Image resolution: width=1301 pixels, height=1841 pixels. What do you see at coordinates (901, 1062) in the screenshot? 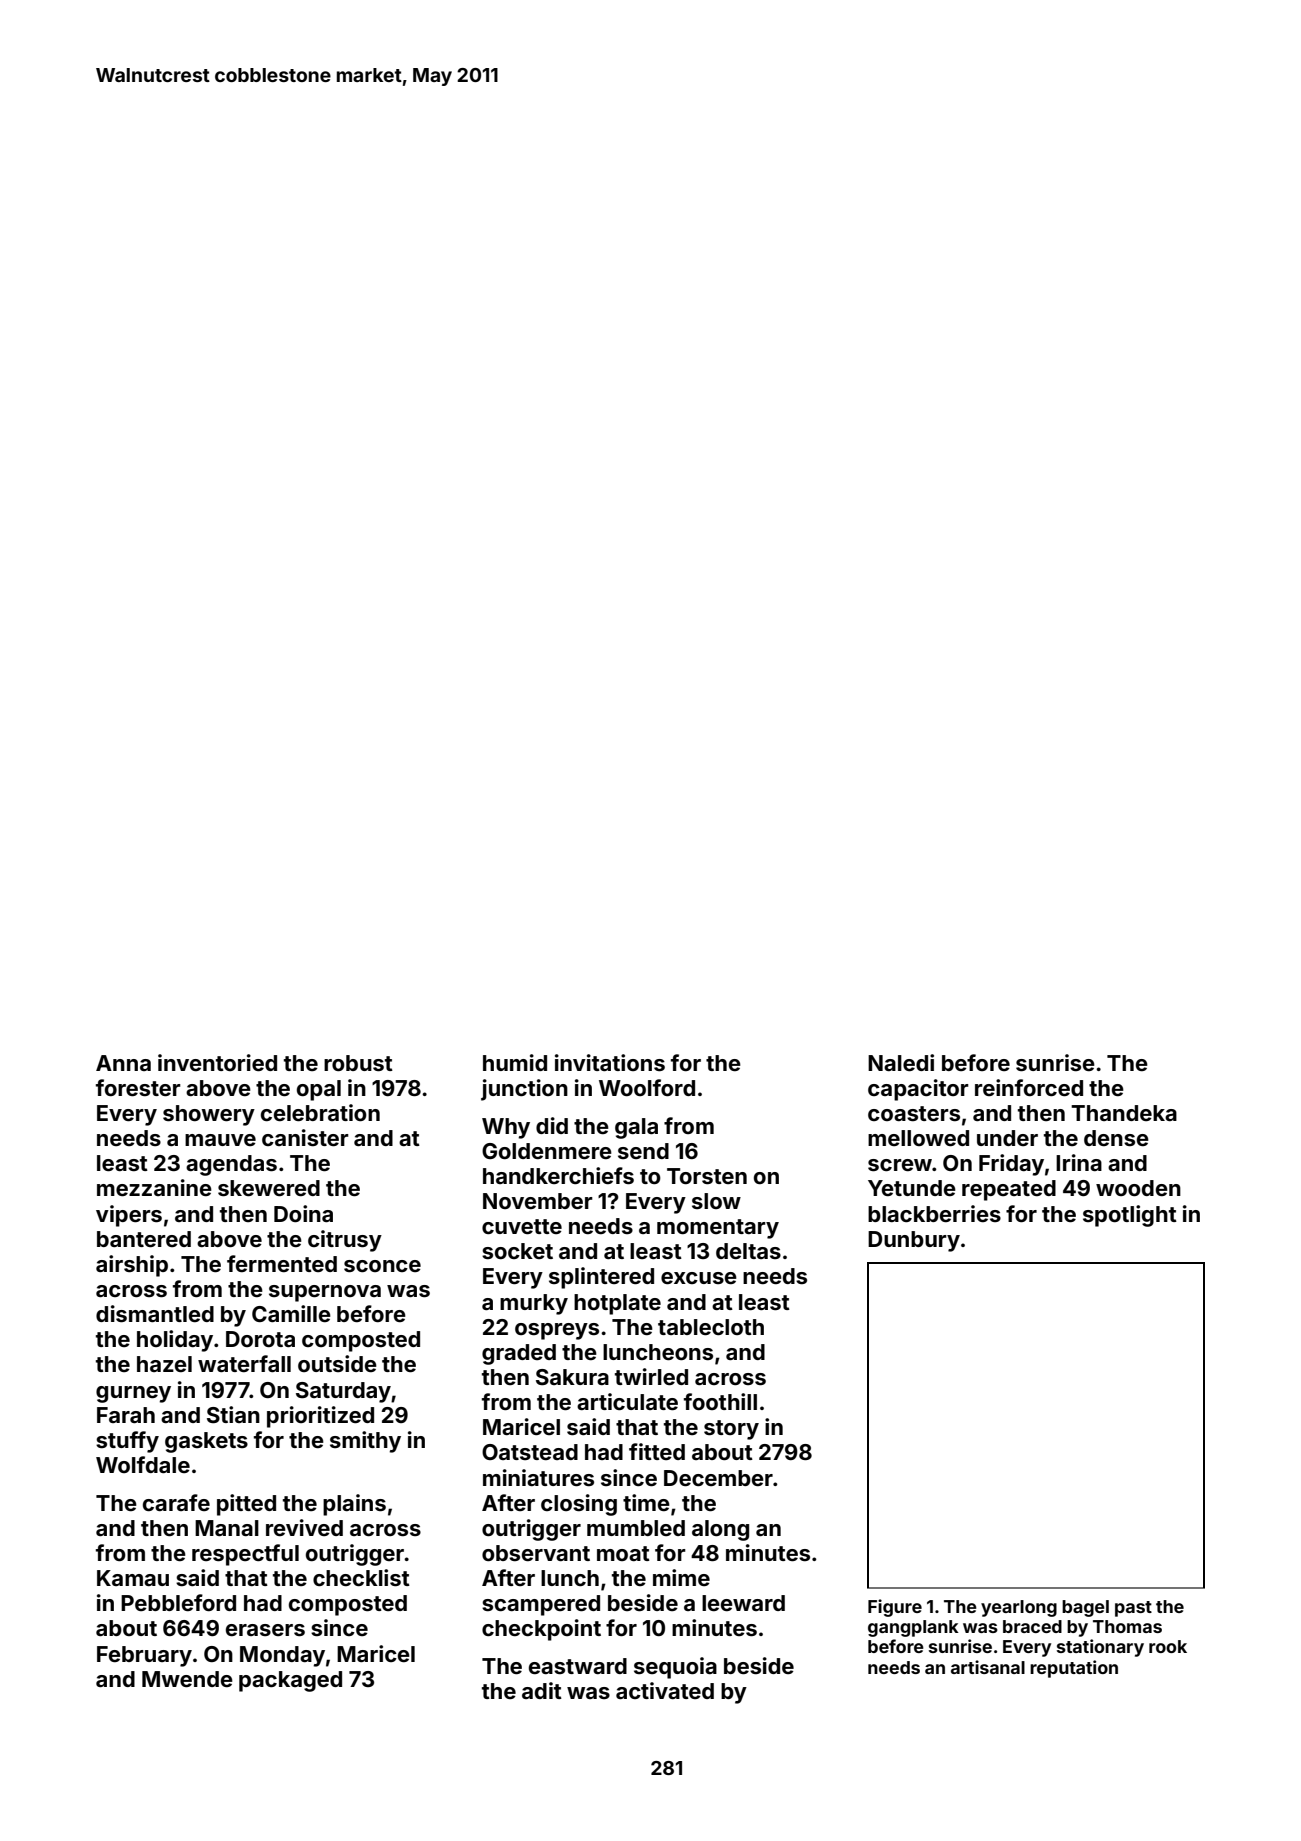
I see `Naledi` at bounding box center [901, 1062].
